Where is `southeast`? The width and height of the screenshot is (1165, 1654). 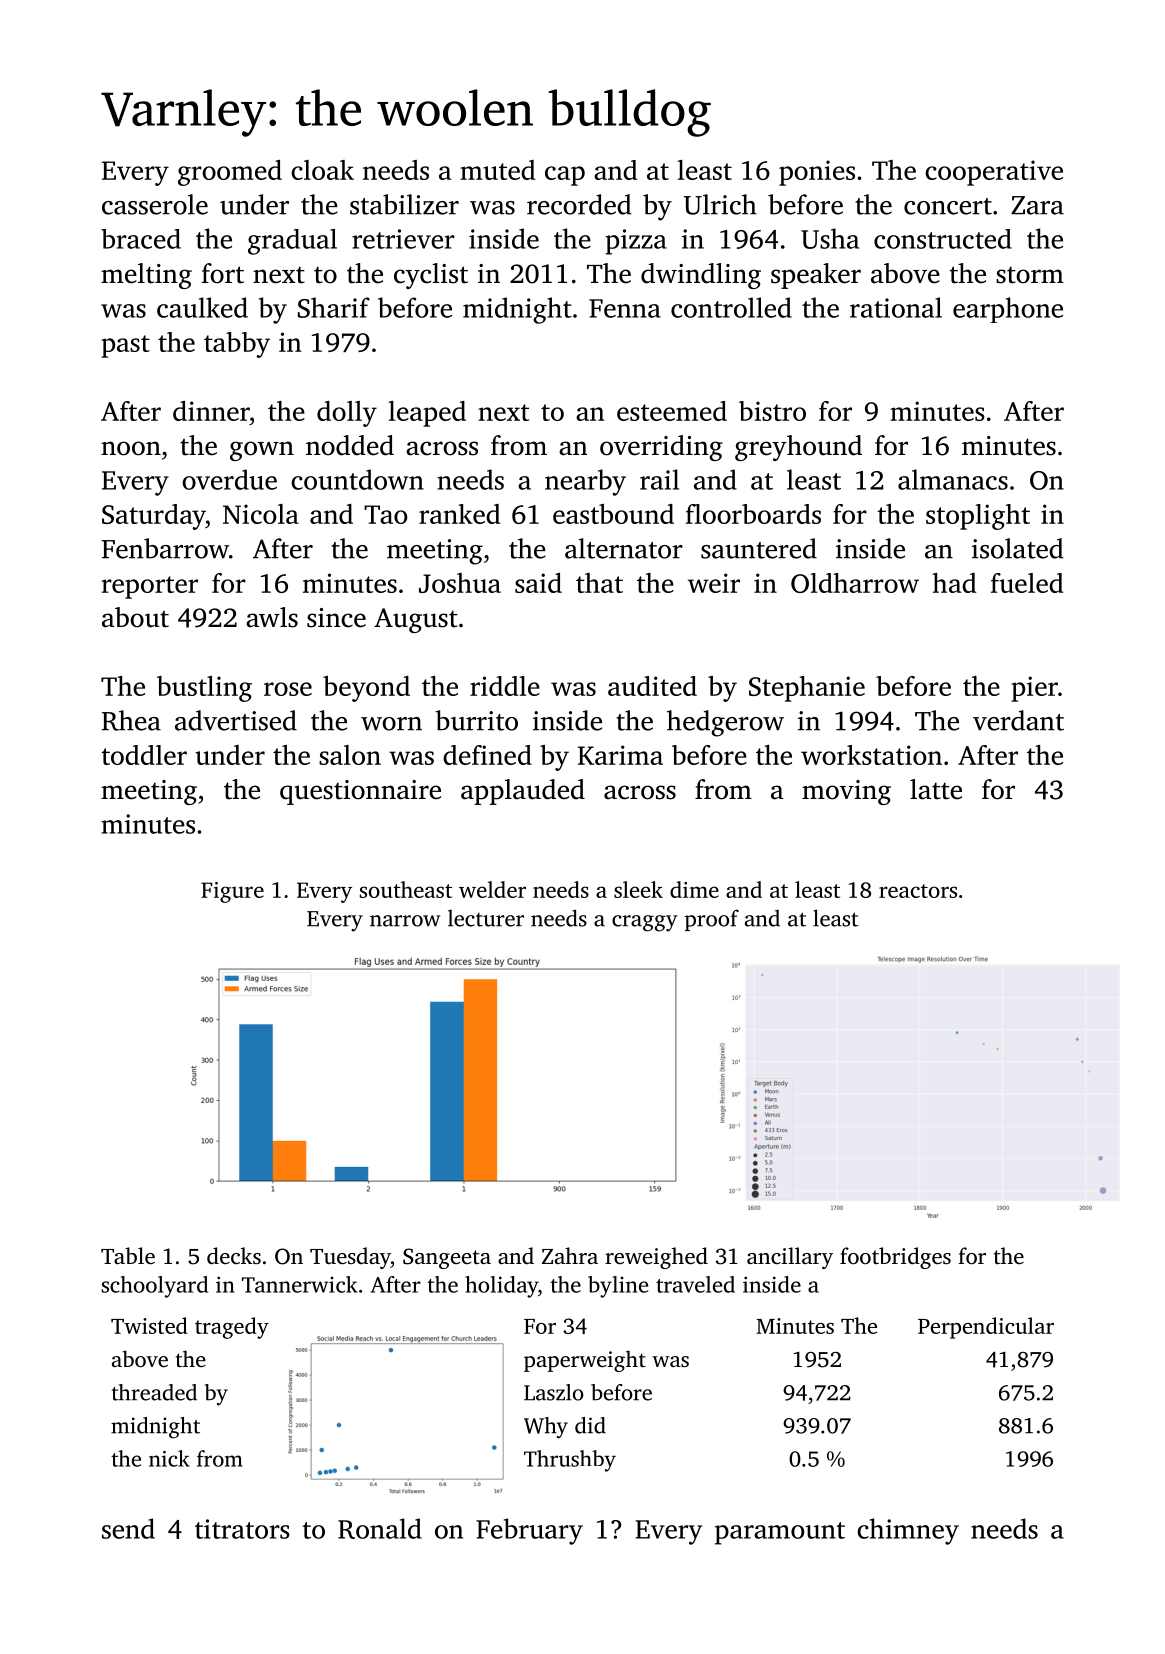
southeast is located at coordinates (406, 889).
